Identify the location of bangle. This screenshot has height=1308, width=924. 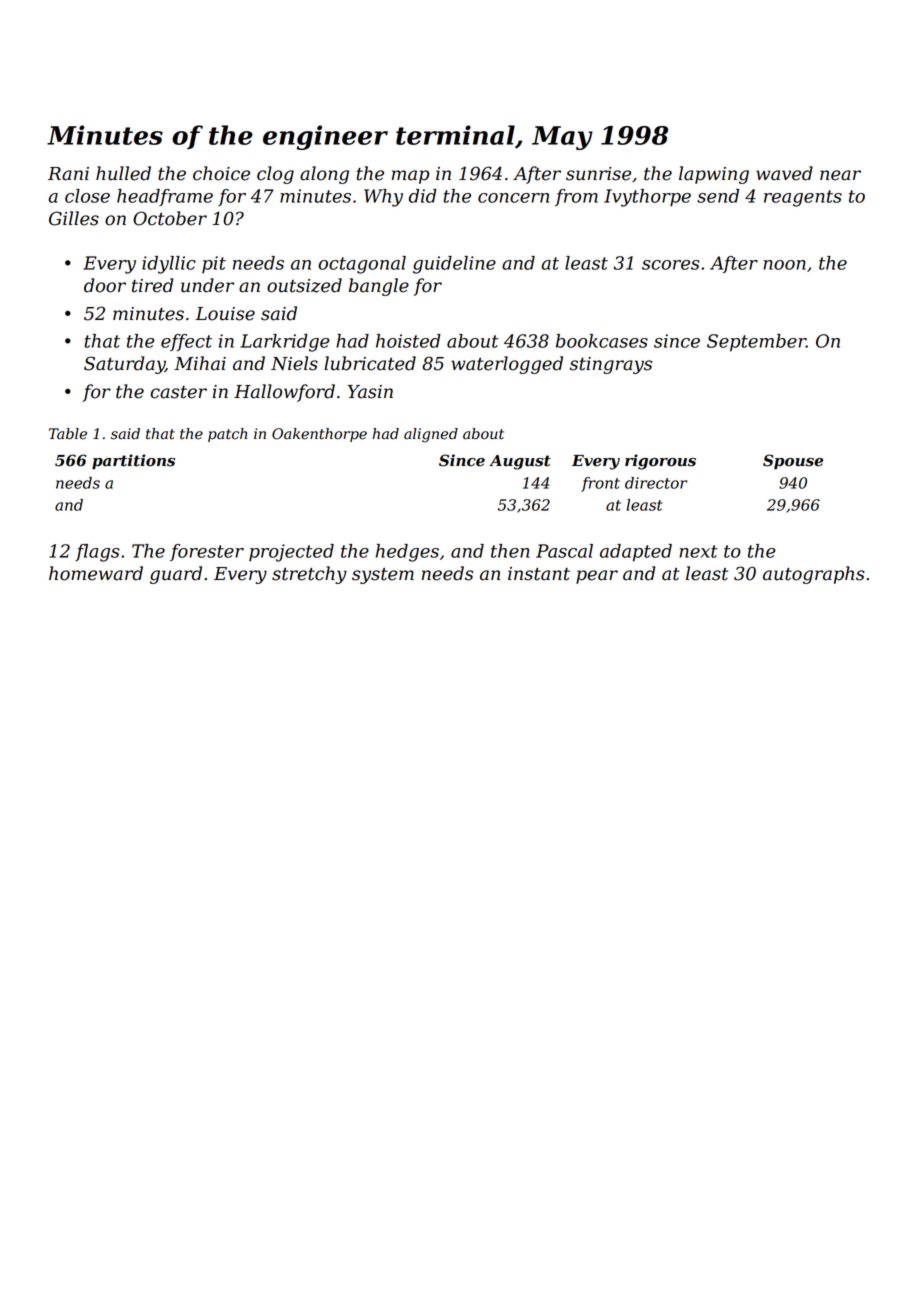
(379, 287).
